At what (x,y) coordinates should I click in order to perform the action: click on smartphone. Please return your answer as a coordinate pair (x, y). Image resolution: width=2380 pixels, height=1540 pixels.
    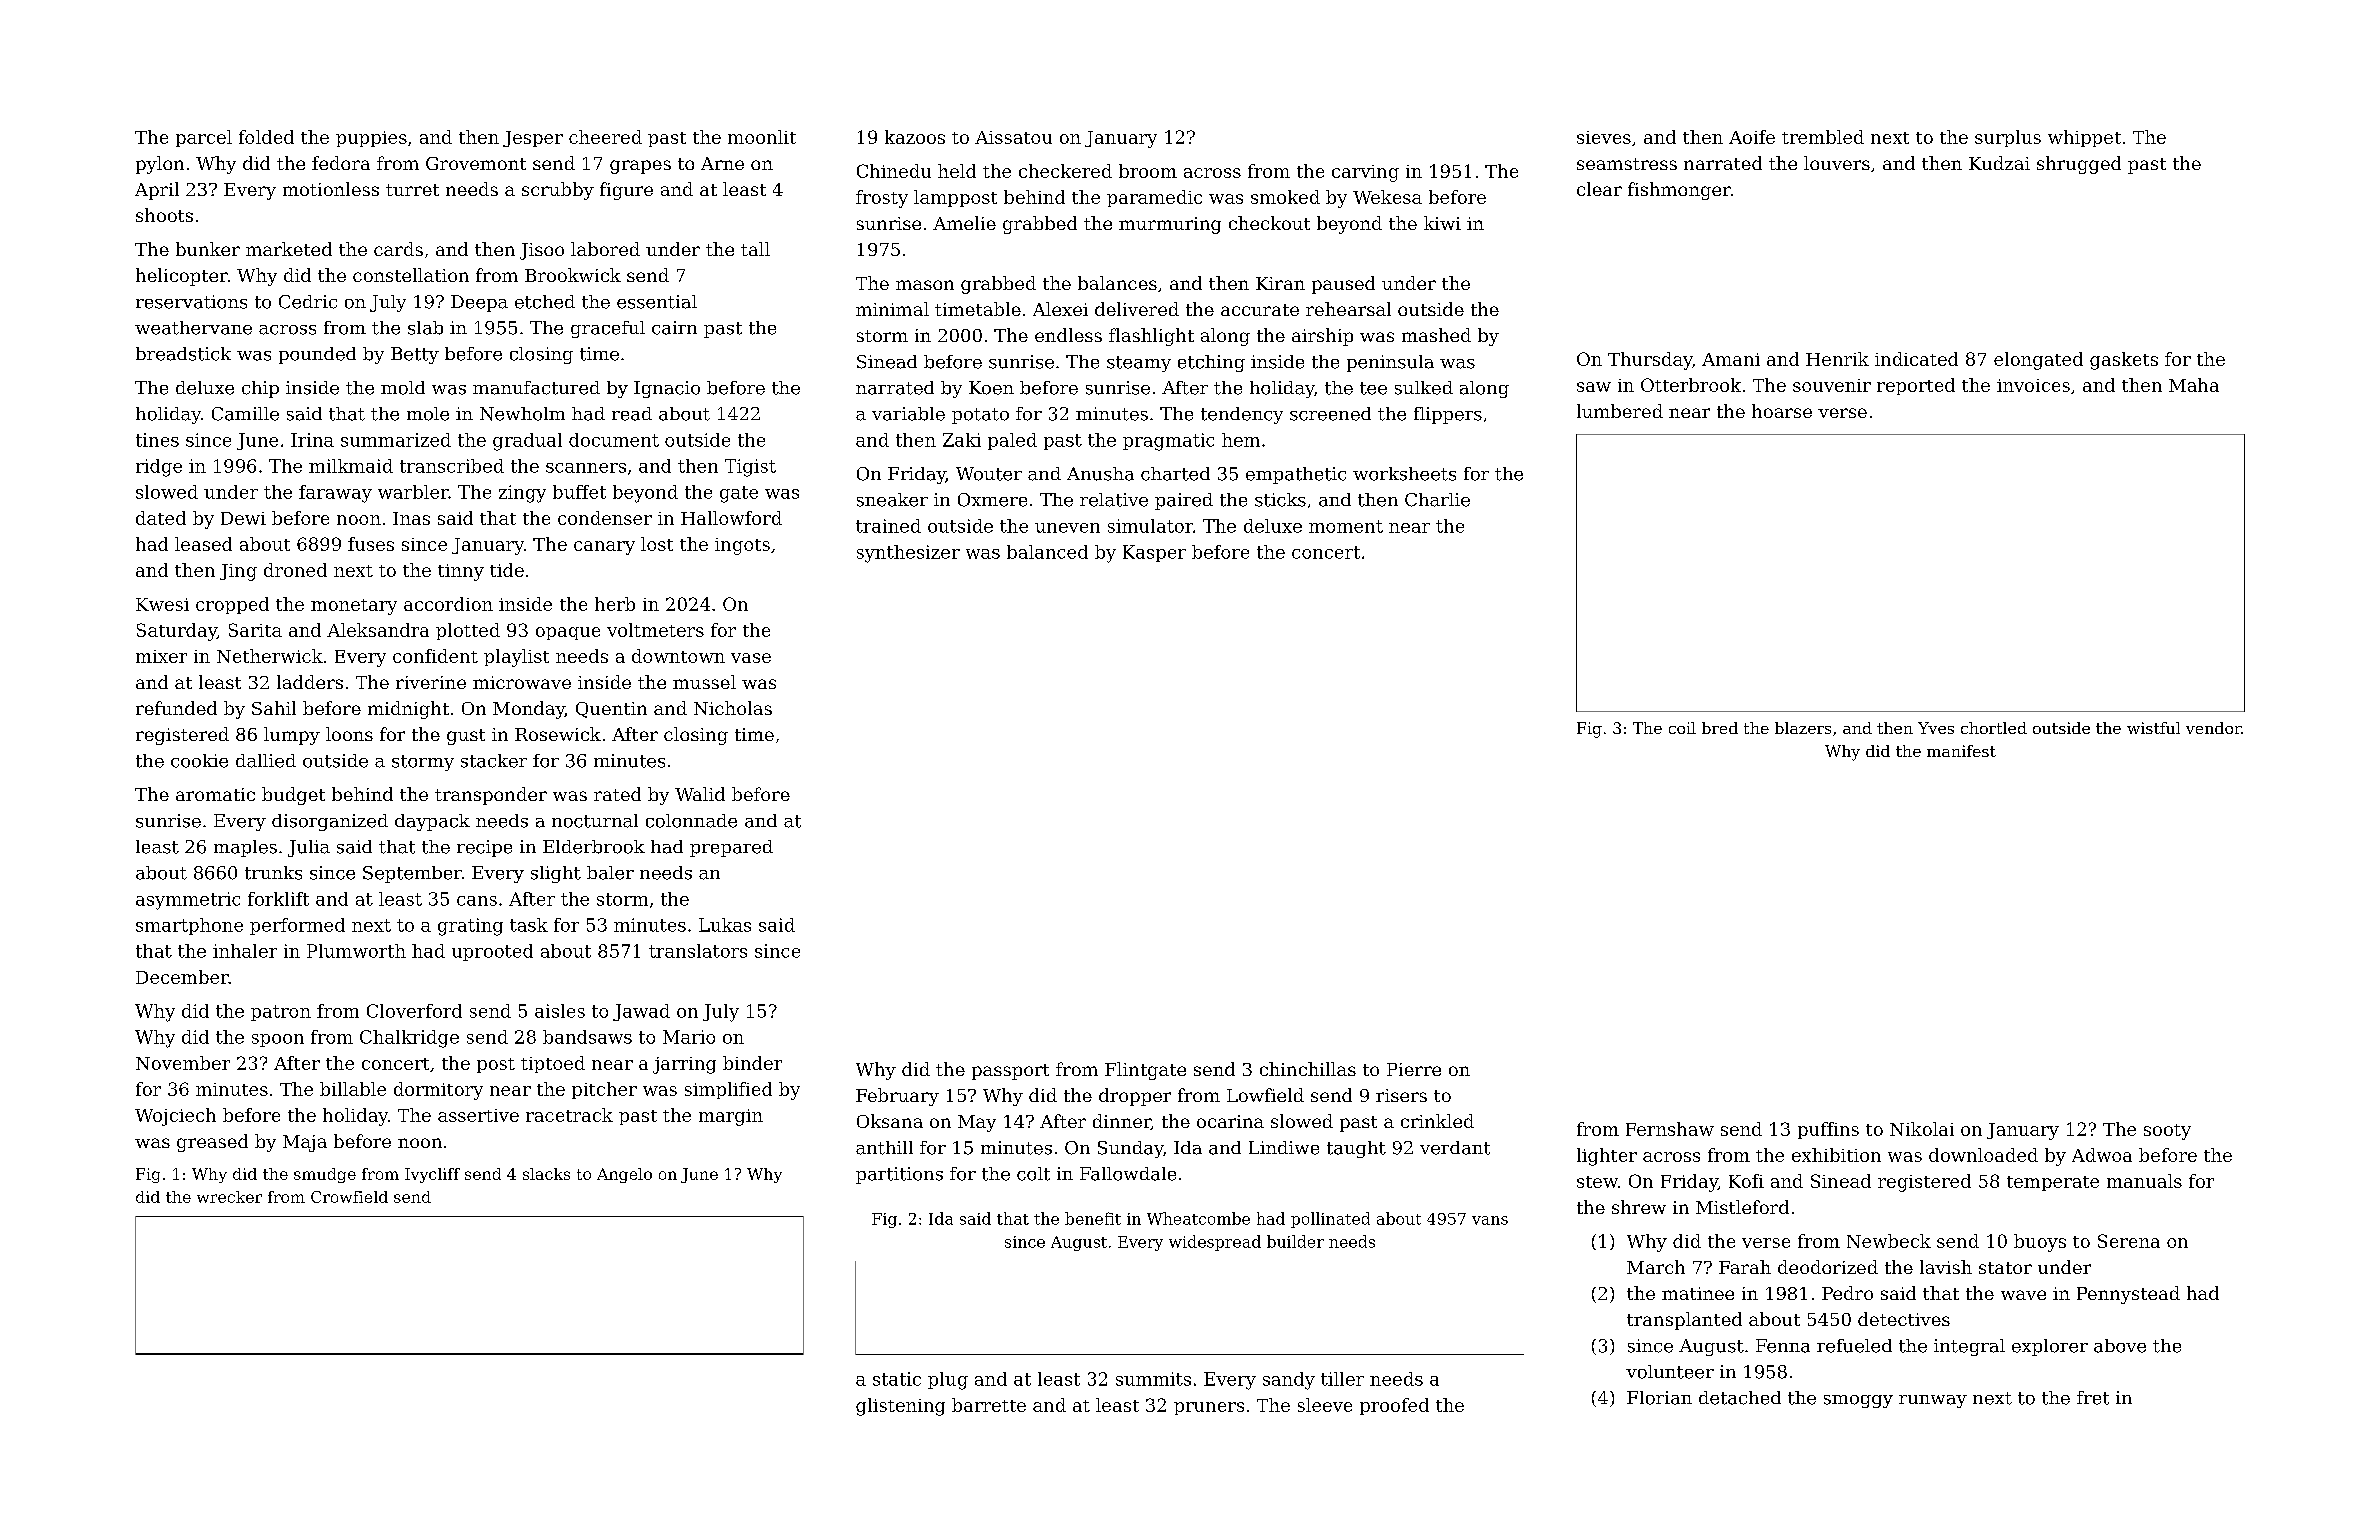
    Looking at the image, I should click on (189, 926).
